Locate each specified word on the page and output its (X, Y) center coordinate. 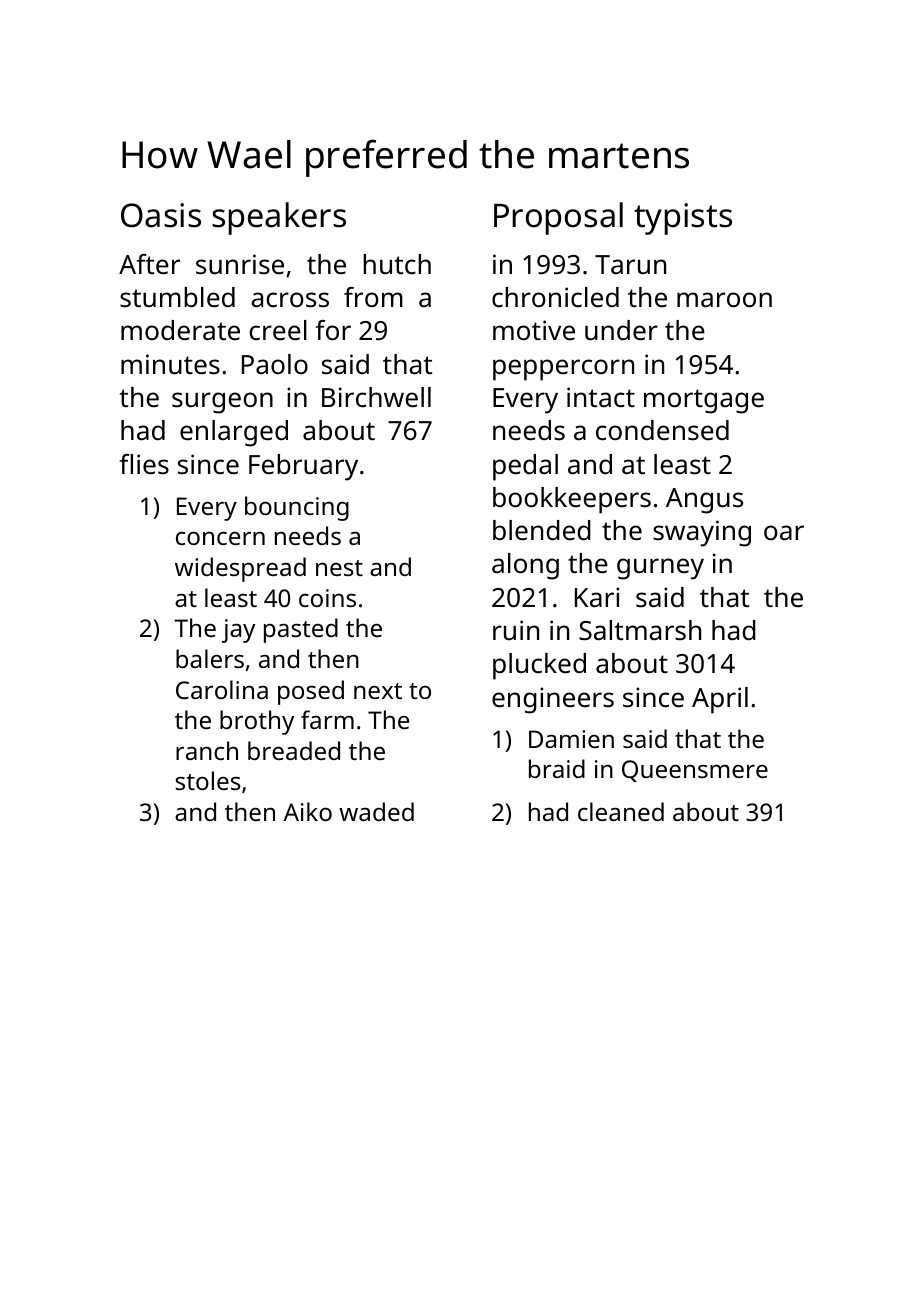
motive (534, 330)
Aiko (307, 811)
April (720, 700)
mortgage (704, 401)
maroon (724, 299)
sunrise (240, 264)
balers (210, 658)
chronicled (555, 297)
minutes (170, 364)
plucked (539, 666)
